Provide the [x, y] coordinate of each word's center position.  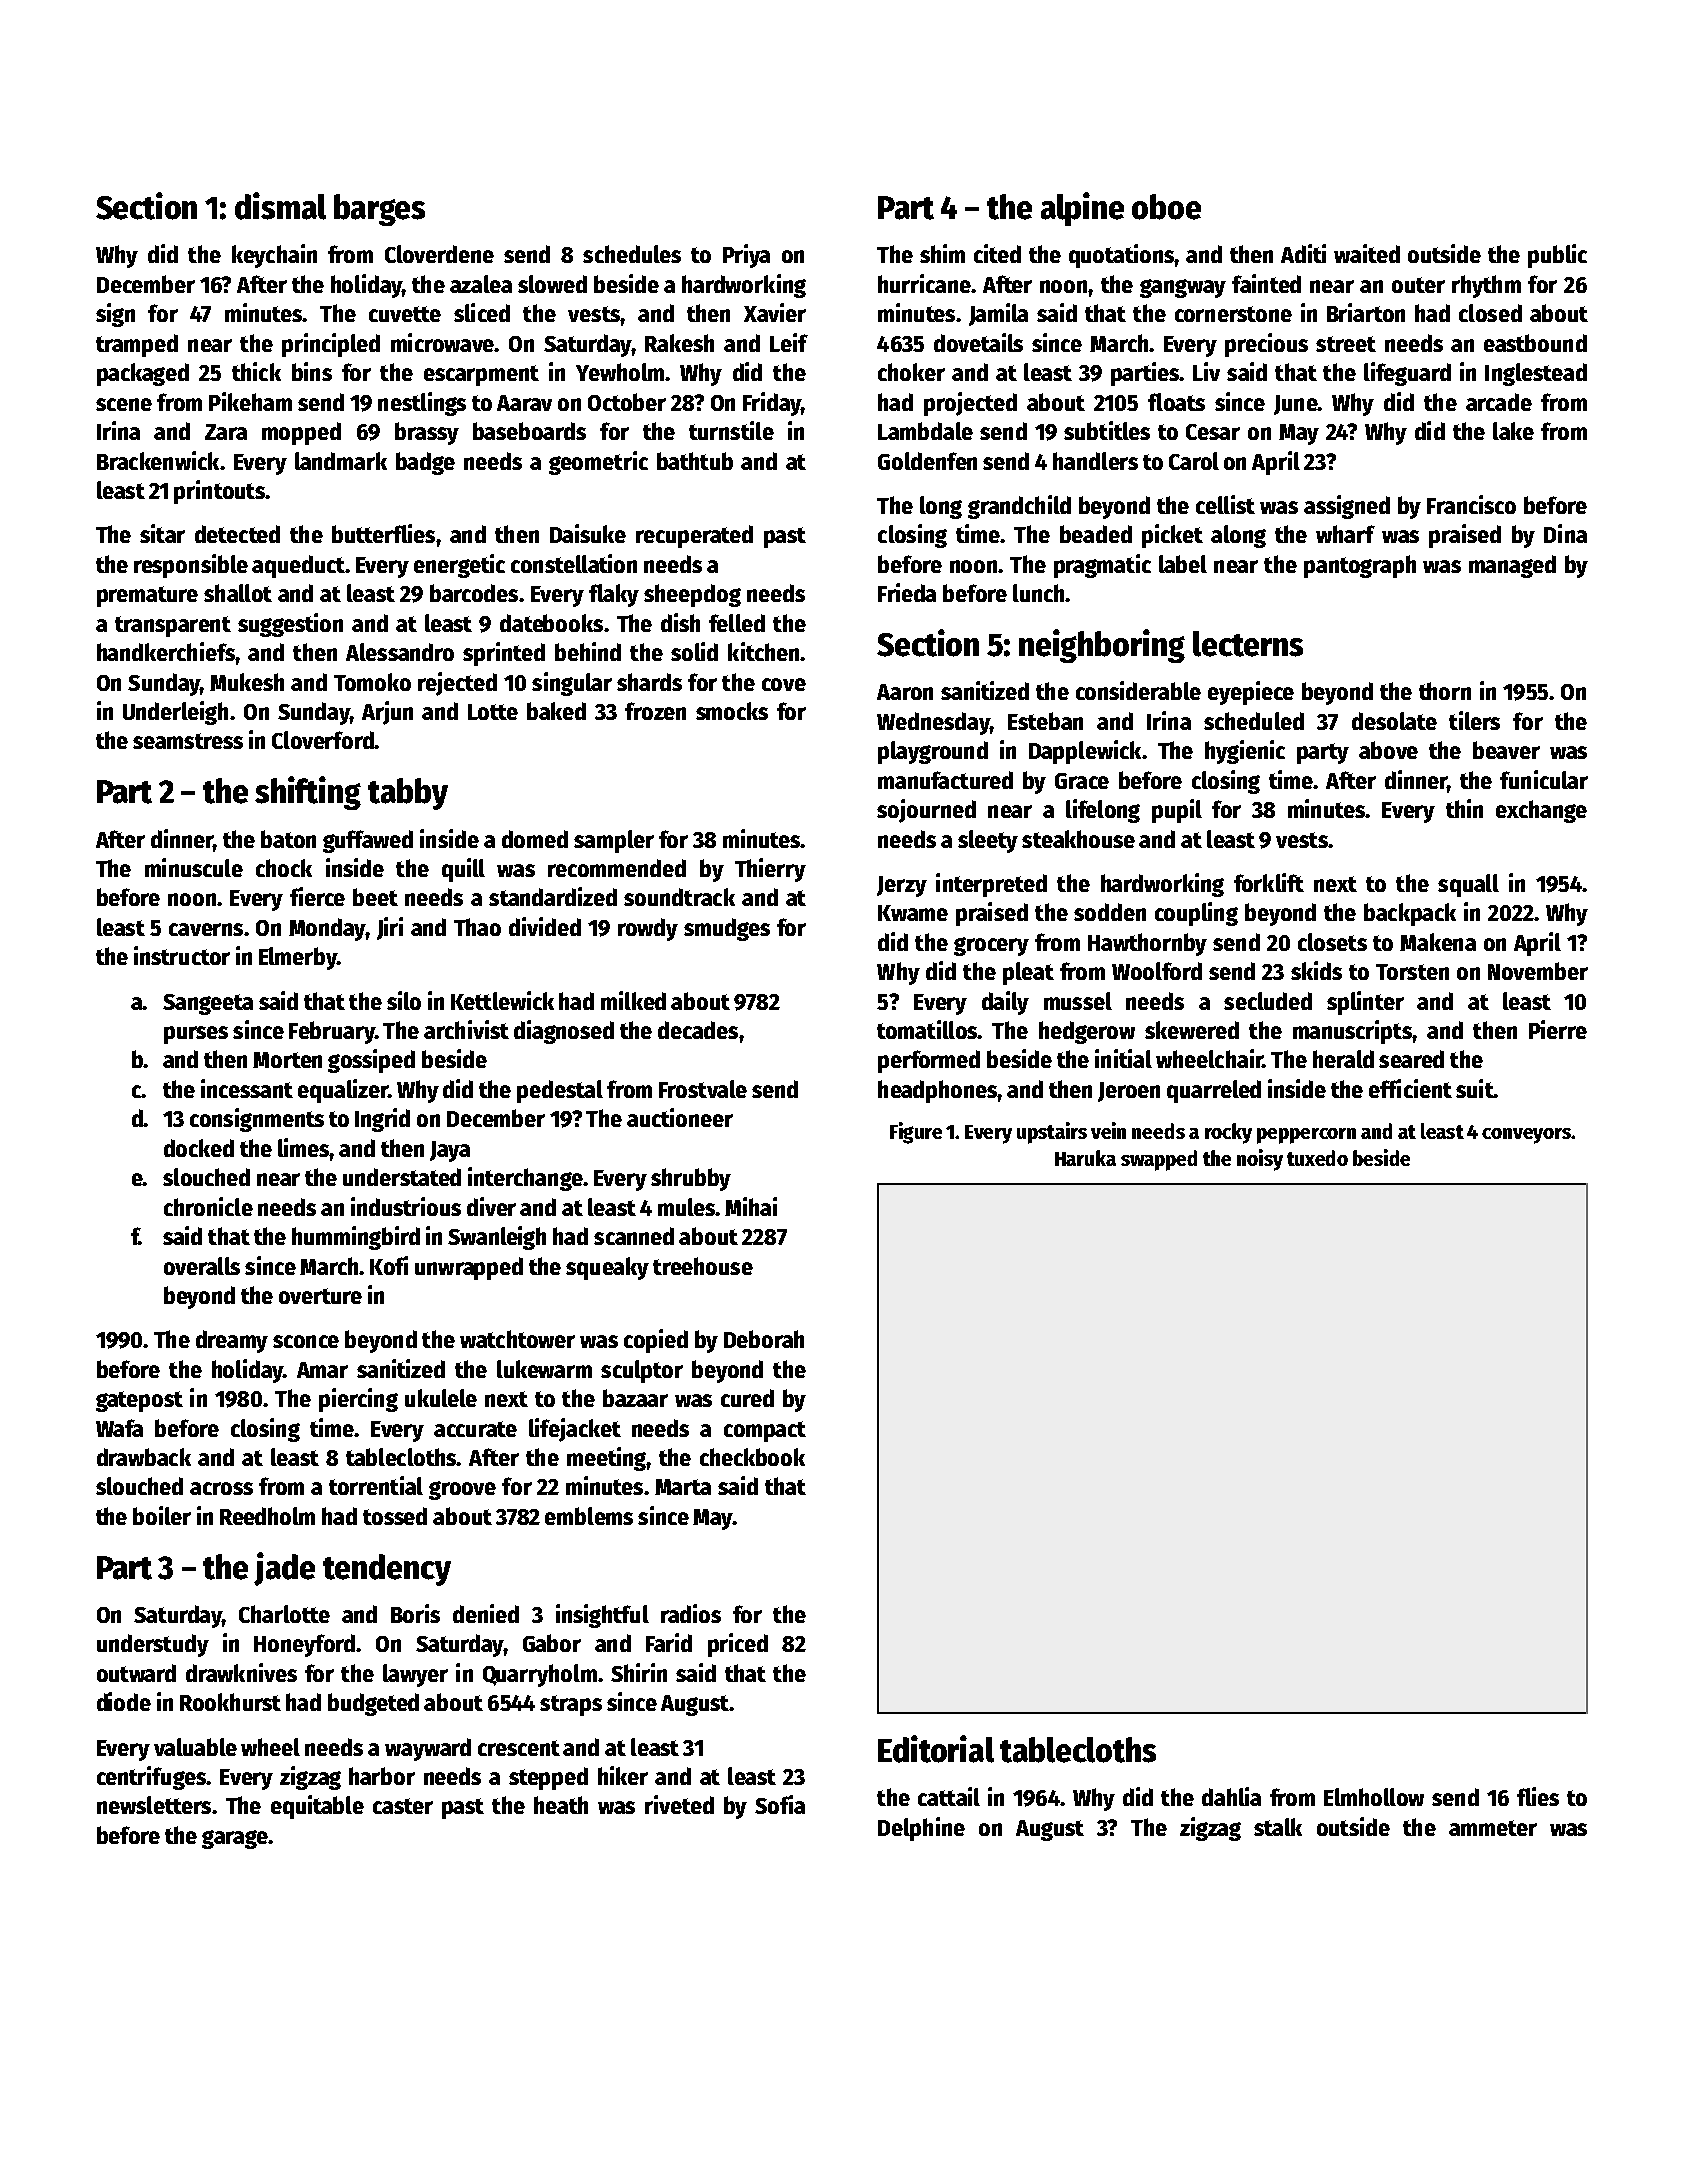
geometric [598, 463]
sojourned [926, 811]
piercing [358, 1400]
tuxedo [1317, 1158]
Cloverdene [439, 254]
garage [235, 1839]
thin [1464, 808]
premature [147, 596]
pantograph [1360, 566]
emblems [589, 1516]
